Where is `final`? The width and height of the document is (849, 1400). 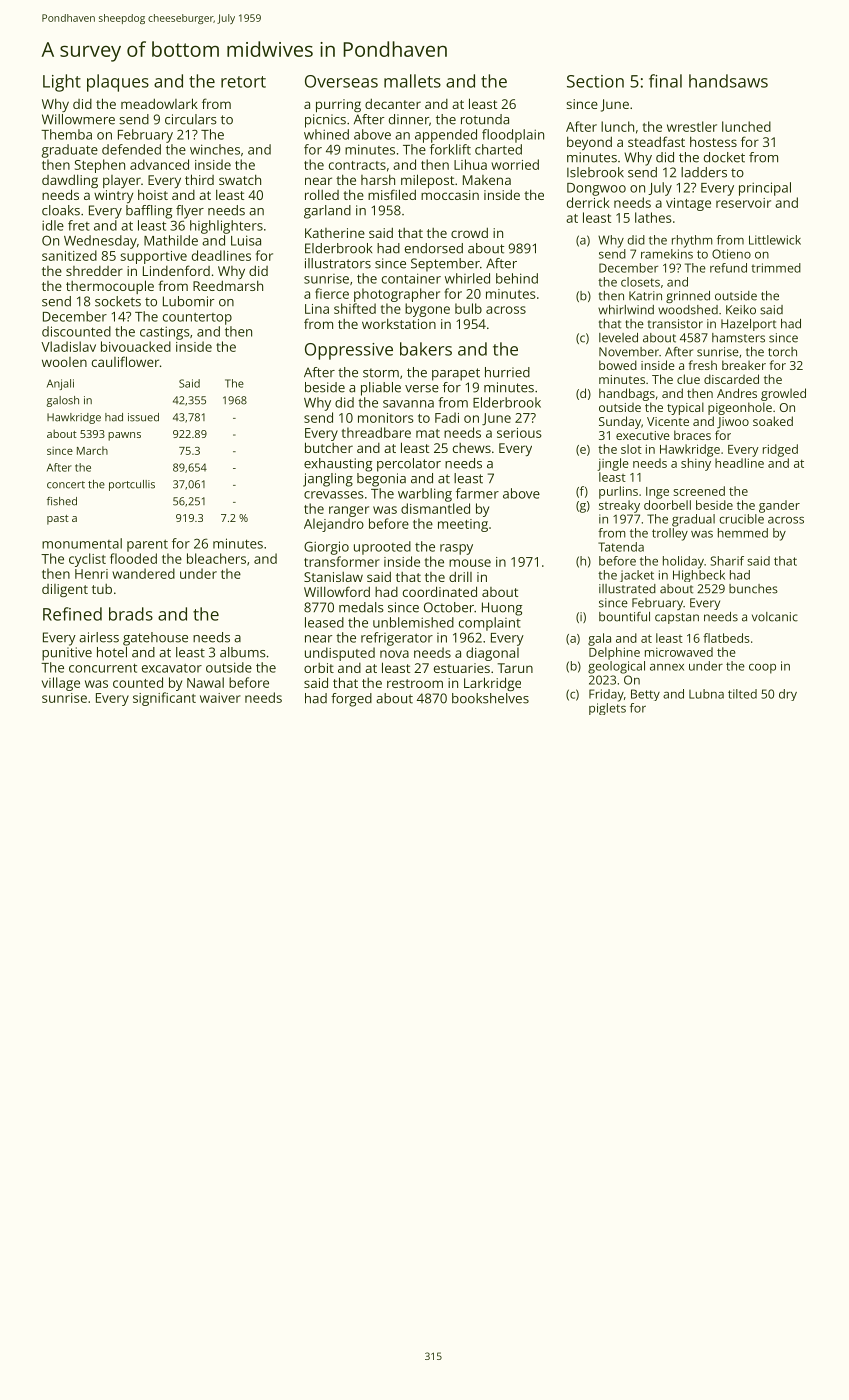 final is located at coordinates (665, 81).
